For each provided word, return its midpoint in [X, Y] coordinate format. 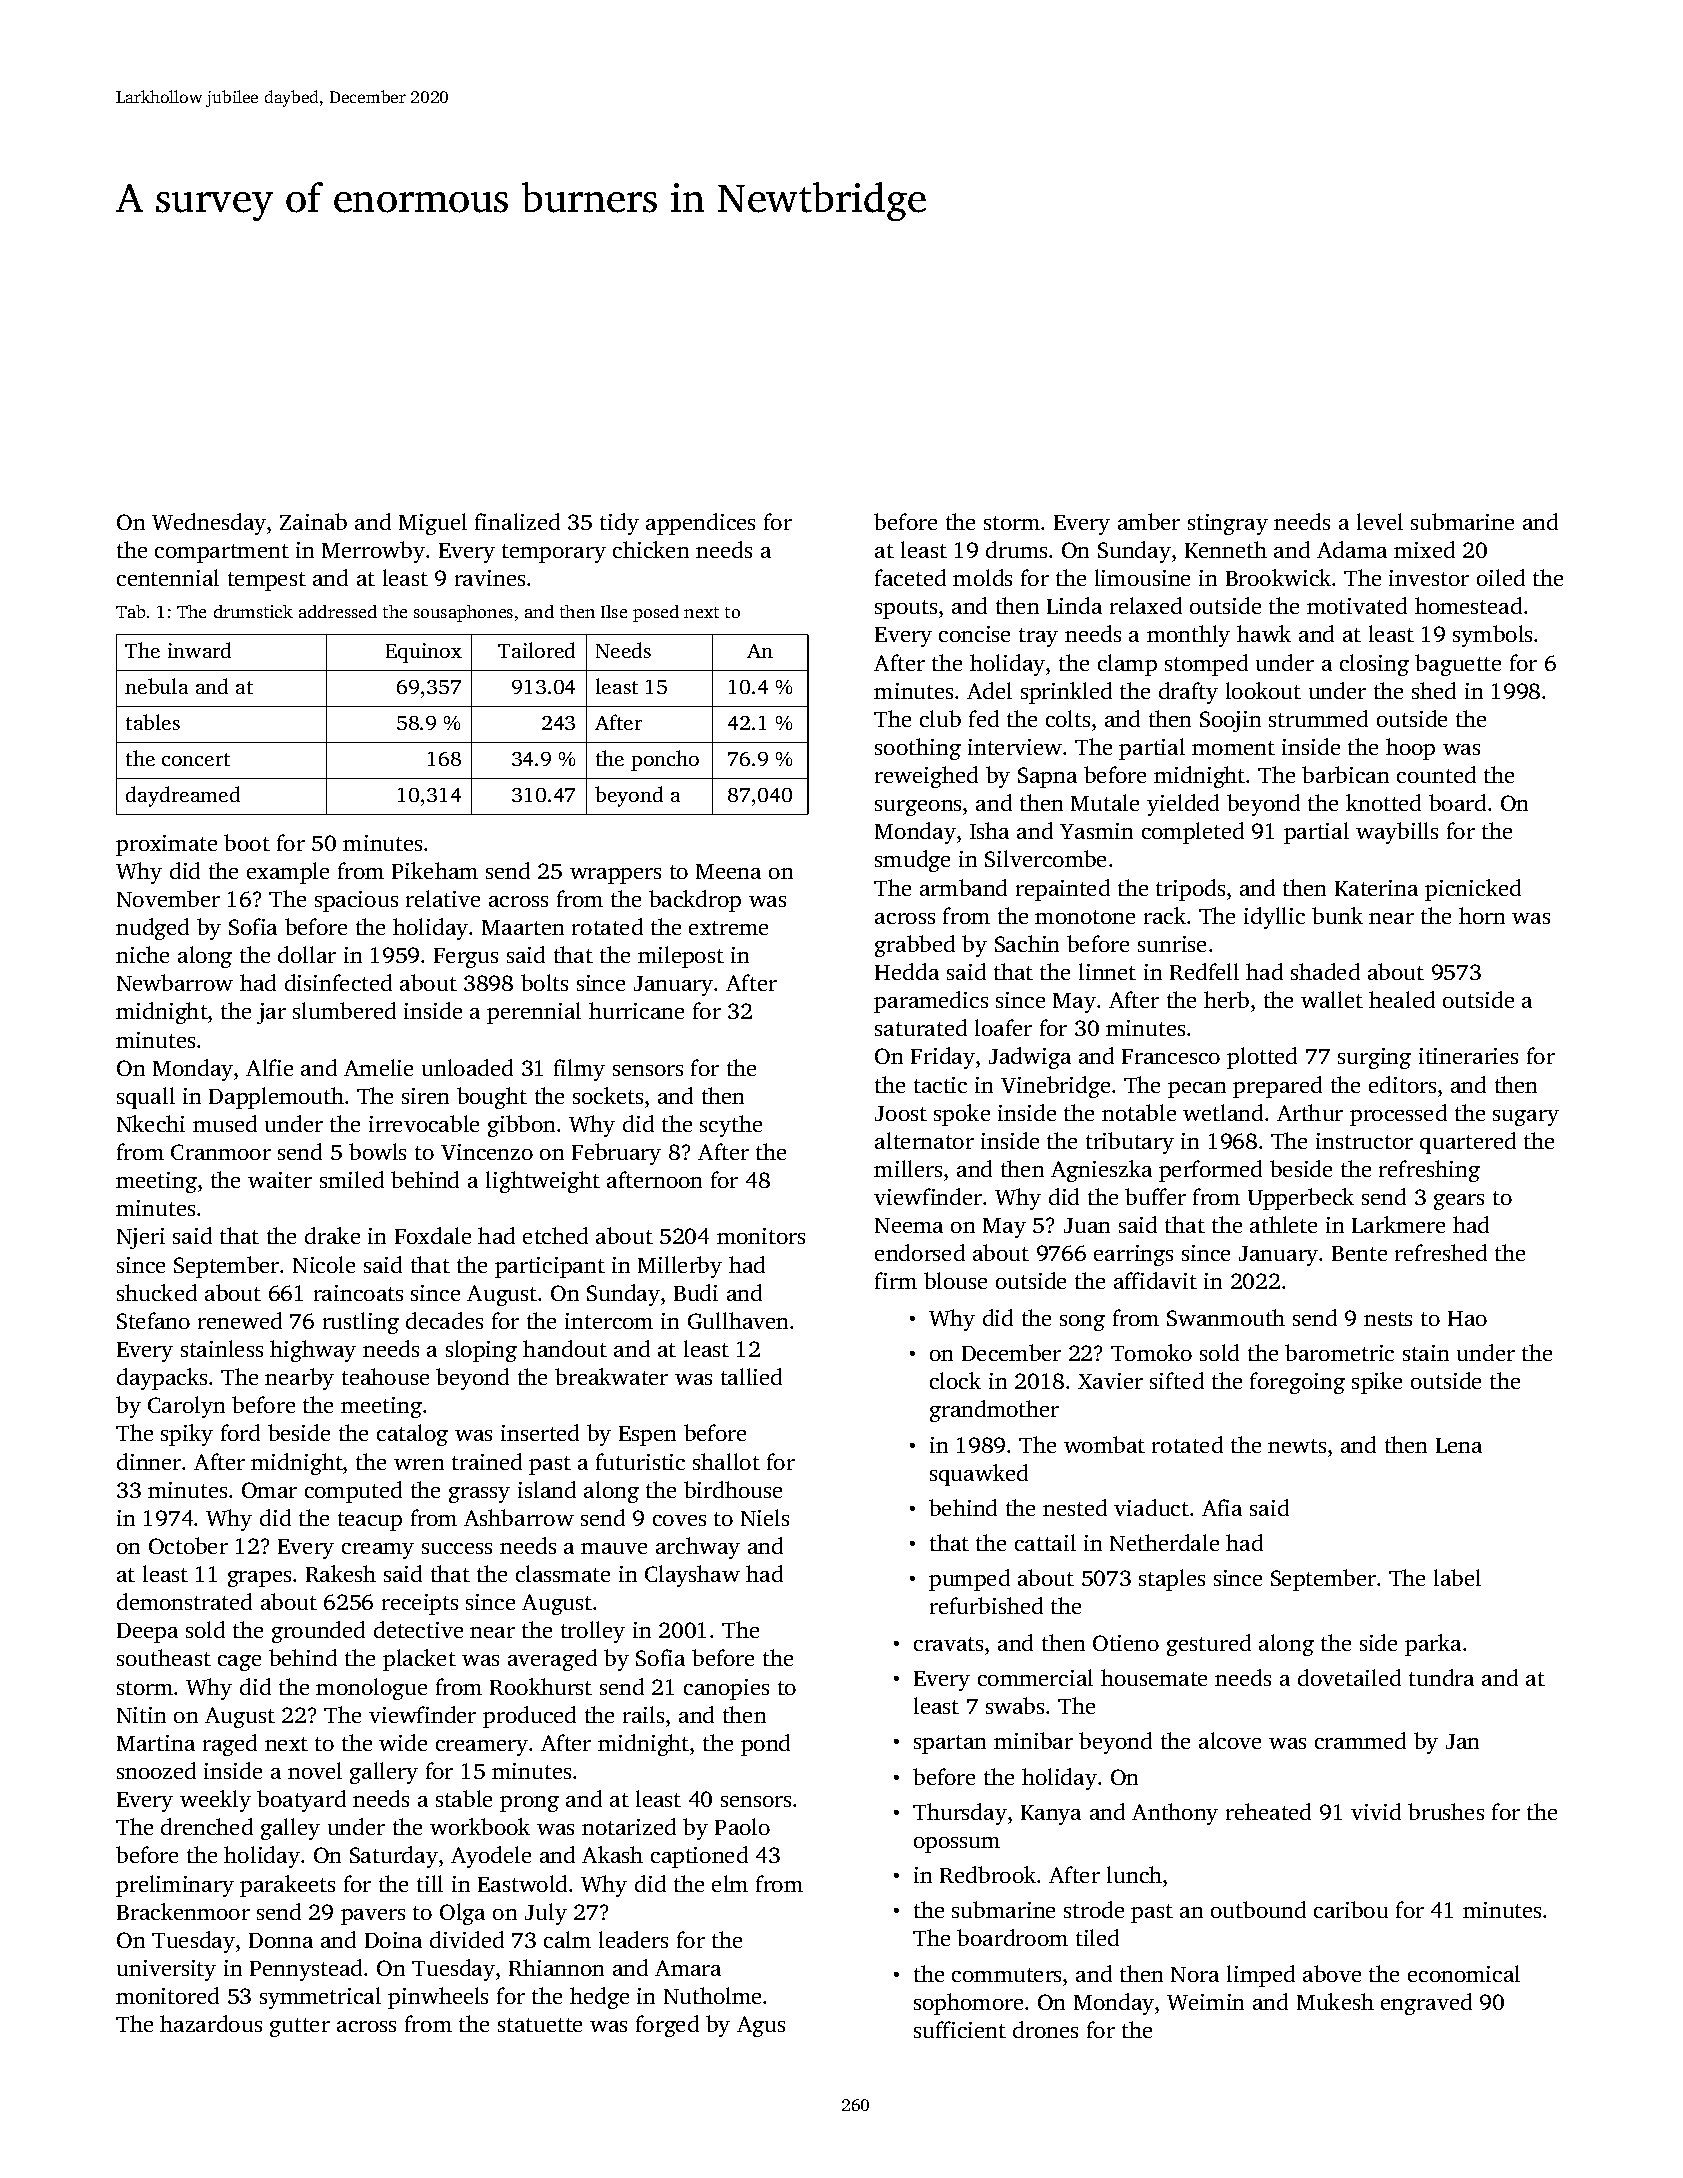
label [1457, 1577]
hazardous [211, 2023]
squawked [979, 1475]
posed [656, 613]
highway [313, 1351]
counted [1436, 774]
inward [199, 650]
